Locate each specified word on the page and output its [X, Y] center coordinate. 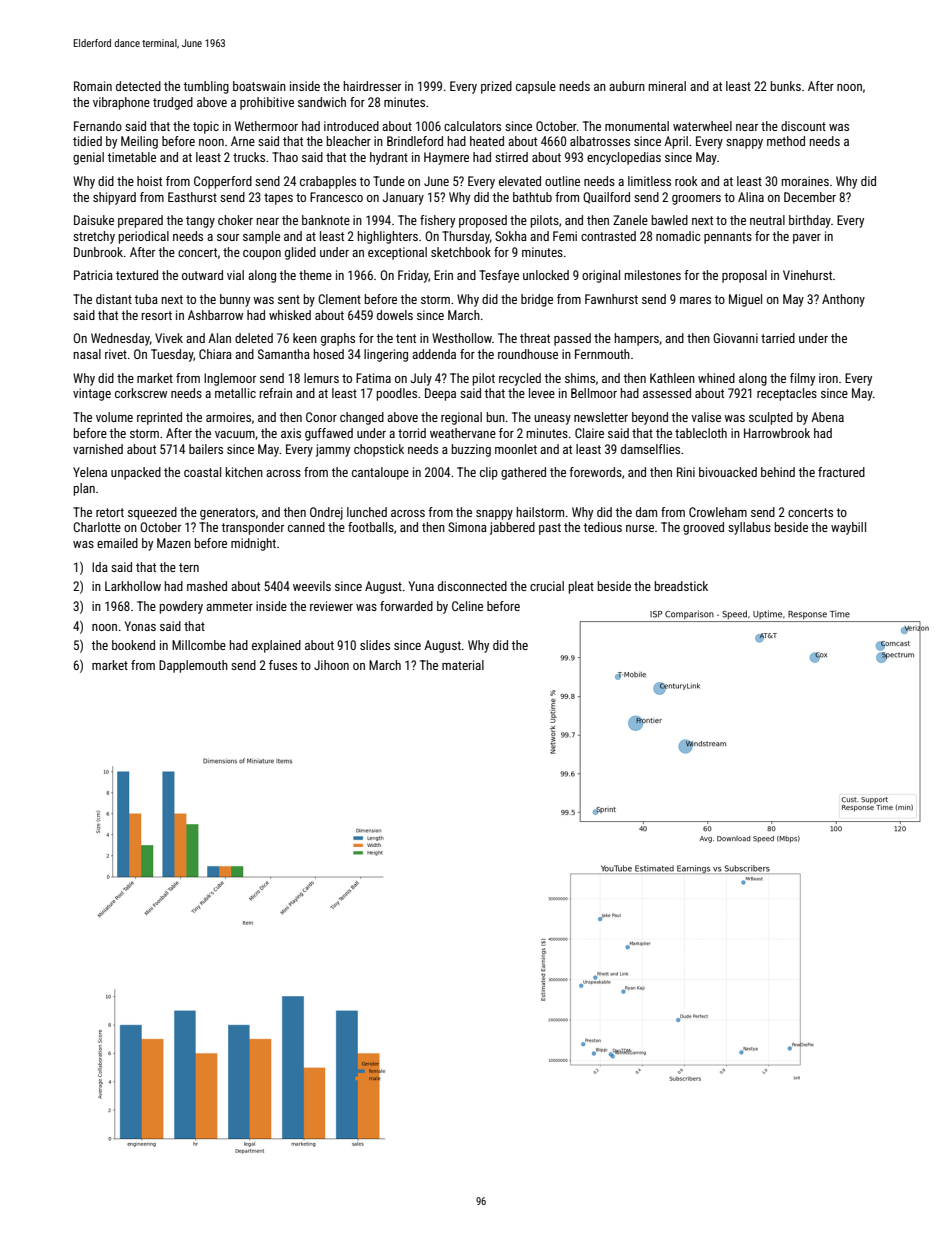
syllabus [749, 528]
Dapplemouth [193, 666]
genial [88, 158]
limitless [649, 181]
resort [157, 315]
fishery [437, 221]
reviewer [331, 606]
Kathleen [672, 378]
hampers [637, 339]
